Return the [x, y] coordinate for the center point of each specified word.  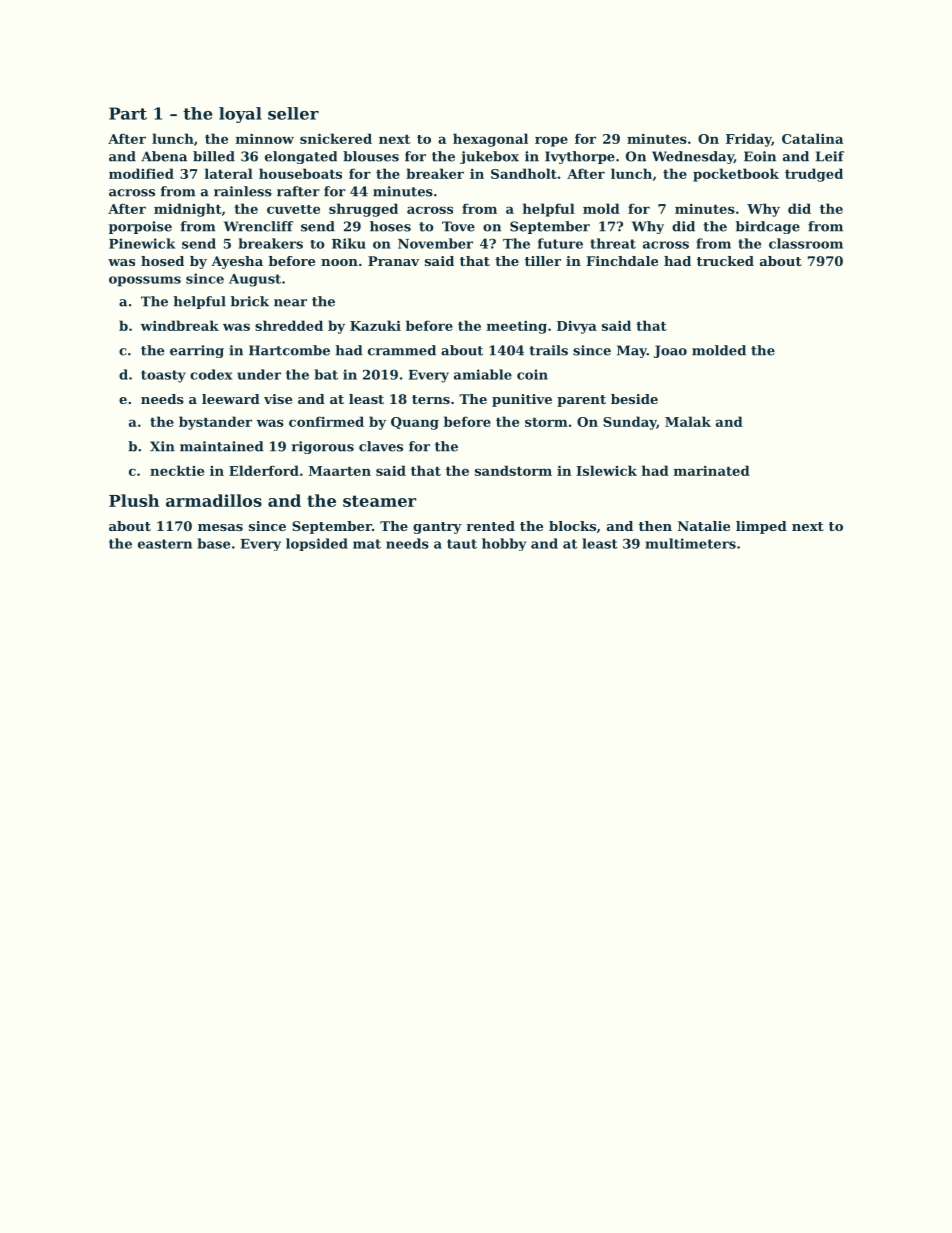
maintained [221, 446]
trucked [725, 261]
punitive [522, 400]
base [213, 543]
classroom [806, 243]
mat [367, 544]
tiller [543, 261]
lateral [229, 173]
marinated [712, 470]
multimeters [690, 543]
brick [250, 301]
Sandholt [524, 173]
